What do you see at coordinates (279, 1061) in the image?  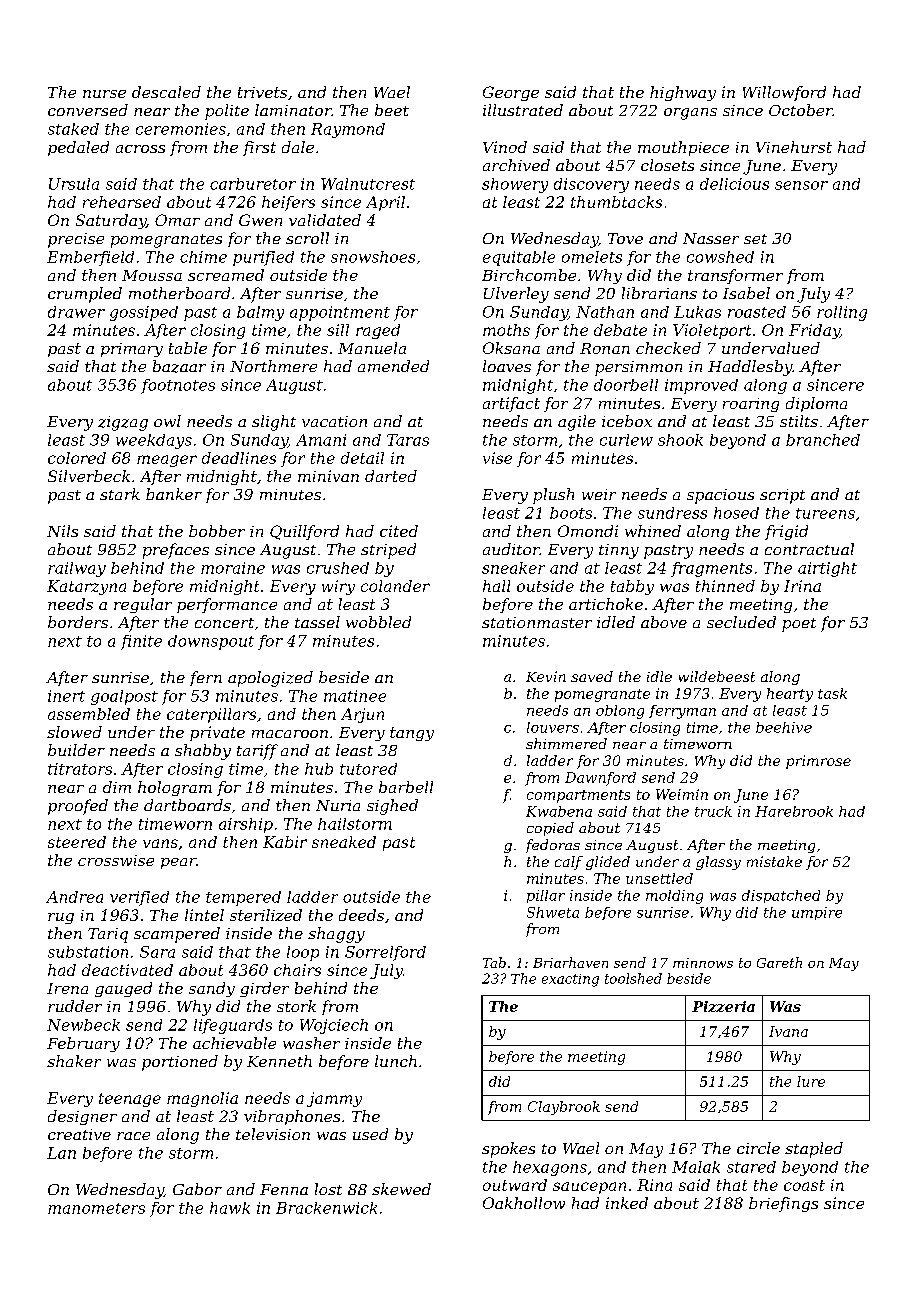 I see `Kenneth` at bounding box center [279, 1061].
